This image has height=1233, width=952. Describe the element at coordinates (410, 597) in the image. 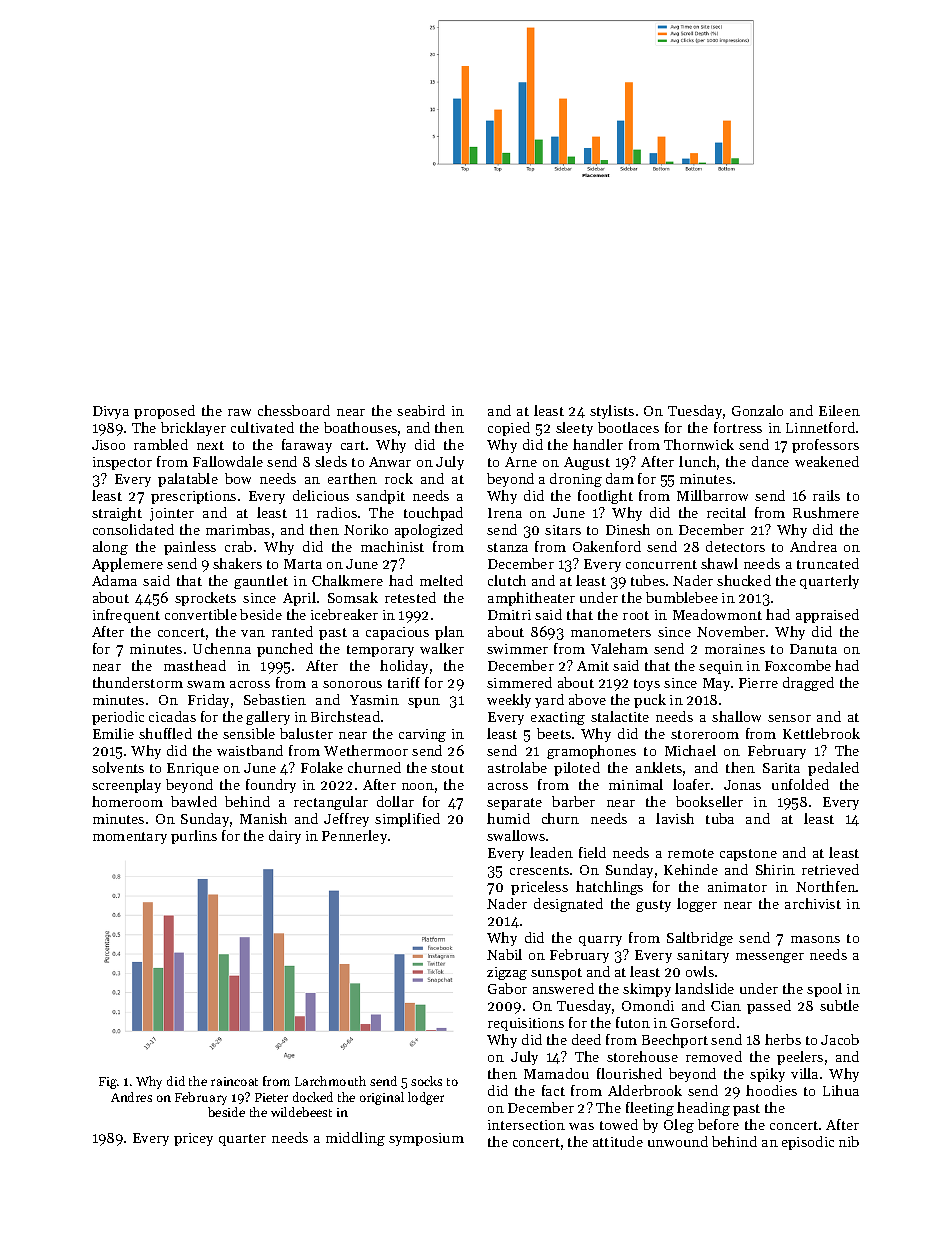

I see `retested` at that location.
